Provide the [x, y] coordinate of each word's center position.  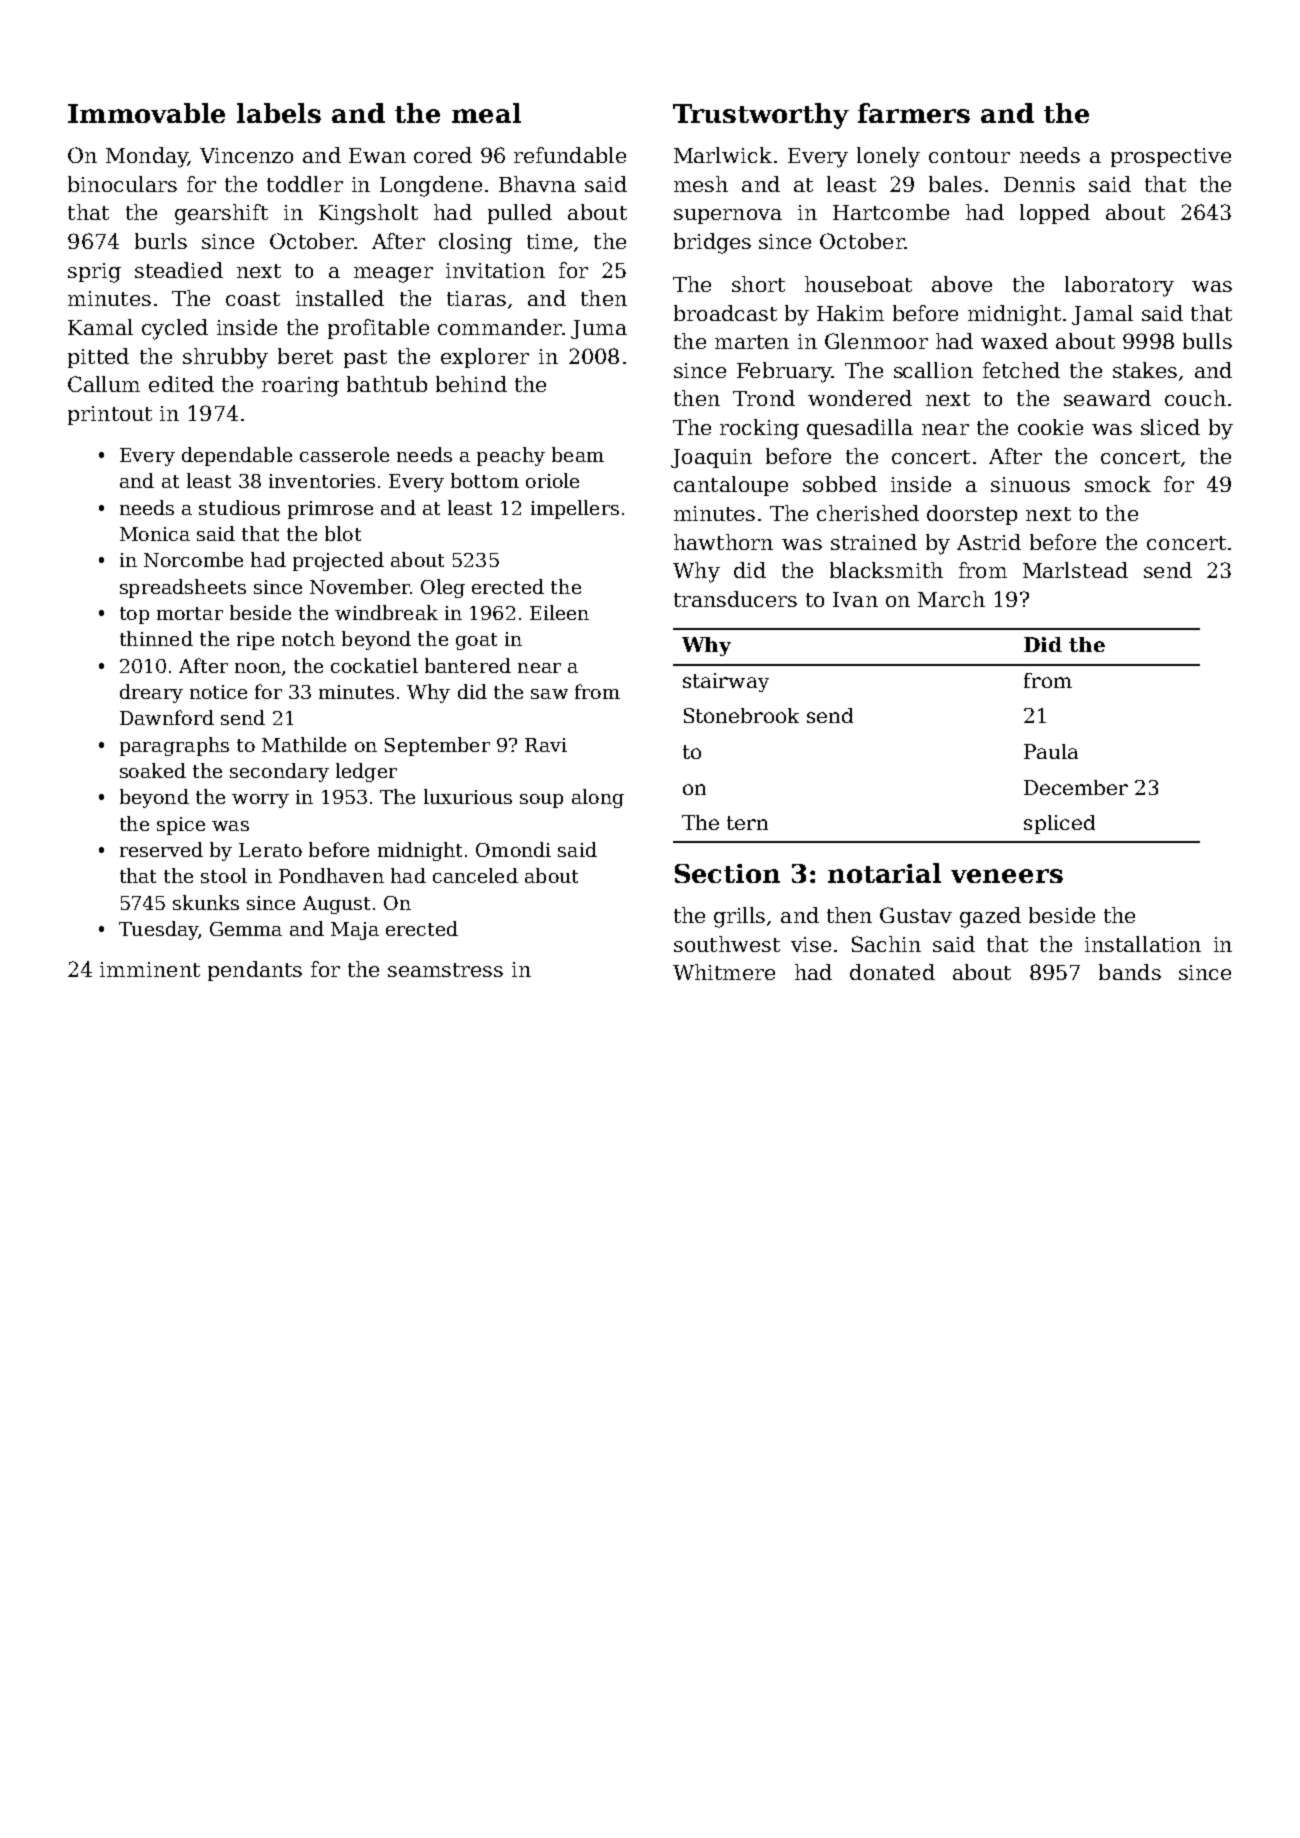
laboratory [1119, 286]
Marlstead [1075, 570]
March [951, 599]
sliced [1170, 427]
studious [239, 507]
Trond [764, 398]
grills [739, 917]
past [365, 359]
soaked [153, 770]
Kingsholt [368, 214]
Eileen [559, 612]
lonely [888, 157]
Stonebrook [741, 715]
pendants [255, 971]
